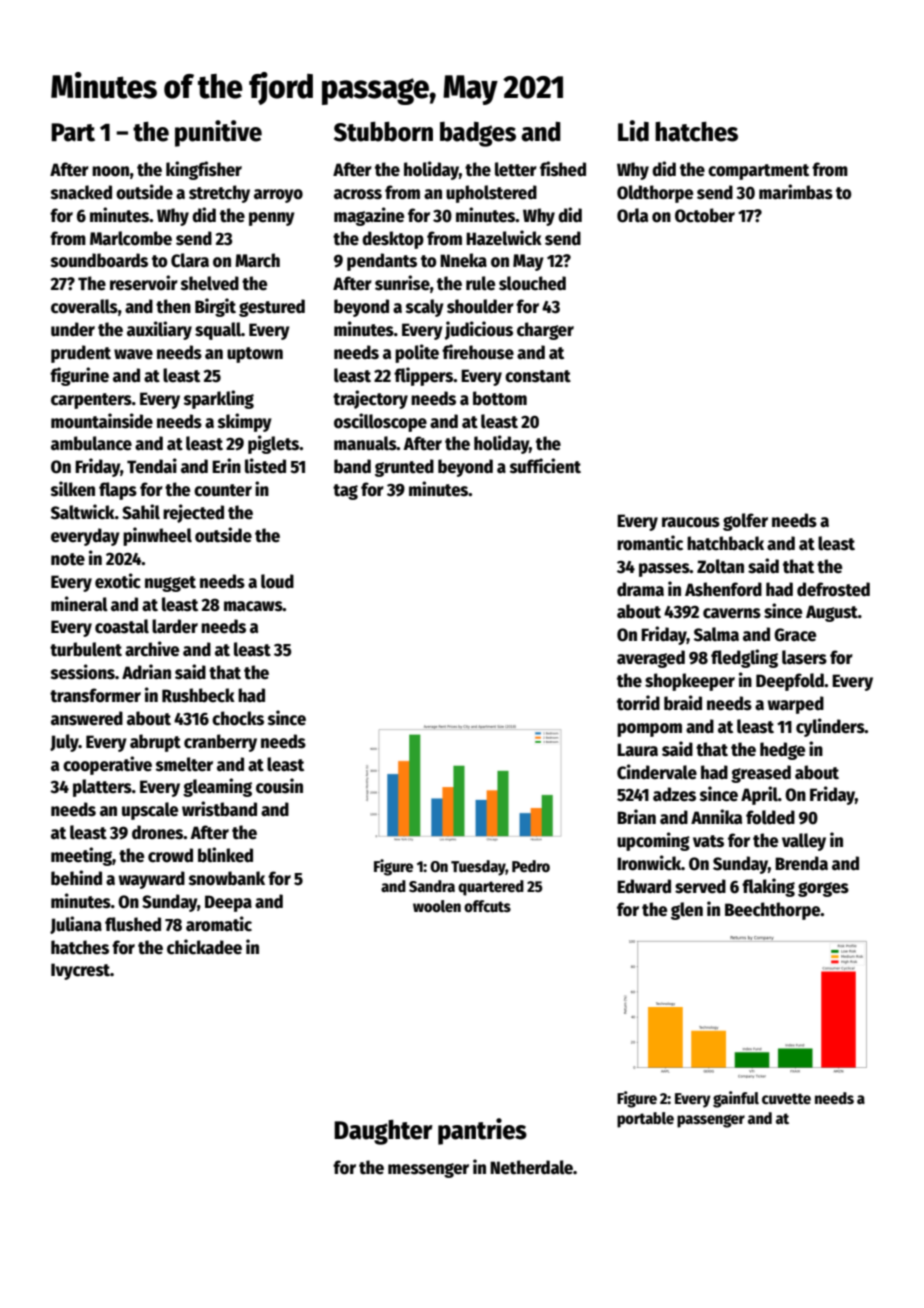  What do you see at coordinates (531, 866) in the image?
I see `Pedro` at bounding box center [531, 866].
